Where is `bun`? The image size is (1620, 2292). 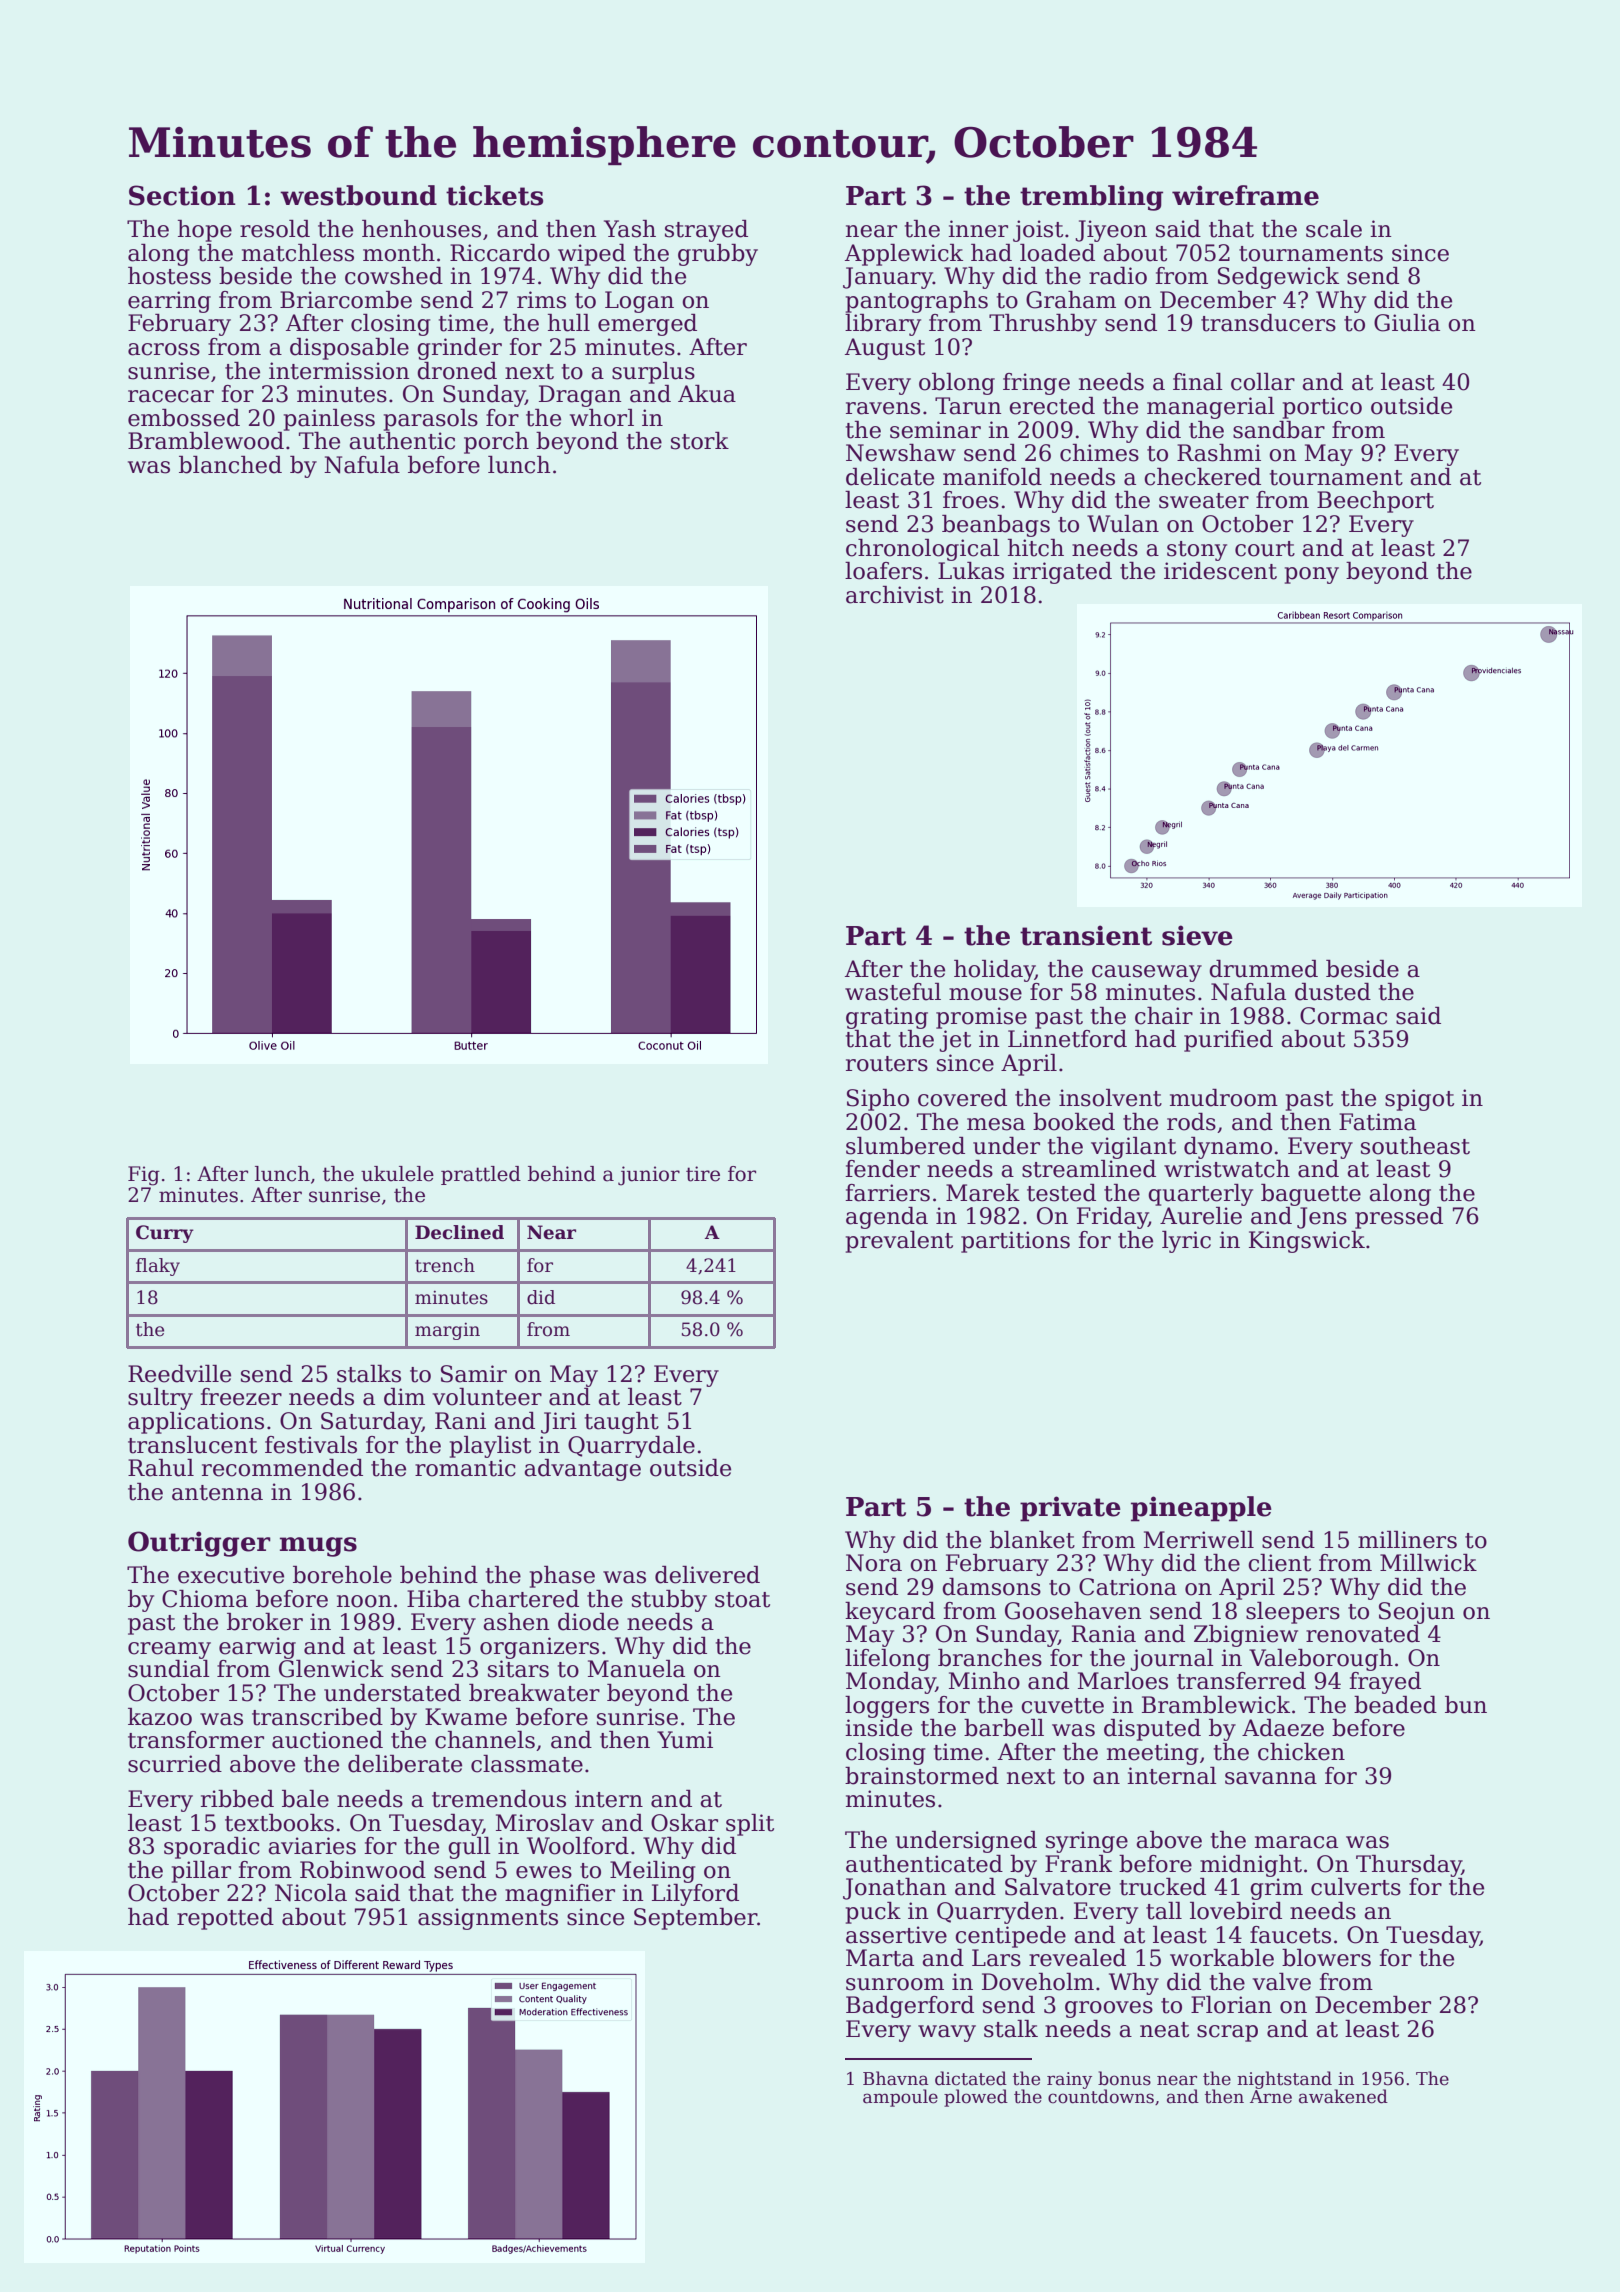
bun is located at coordinates (1466, 1705).
